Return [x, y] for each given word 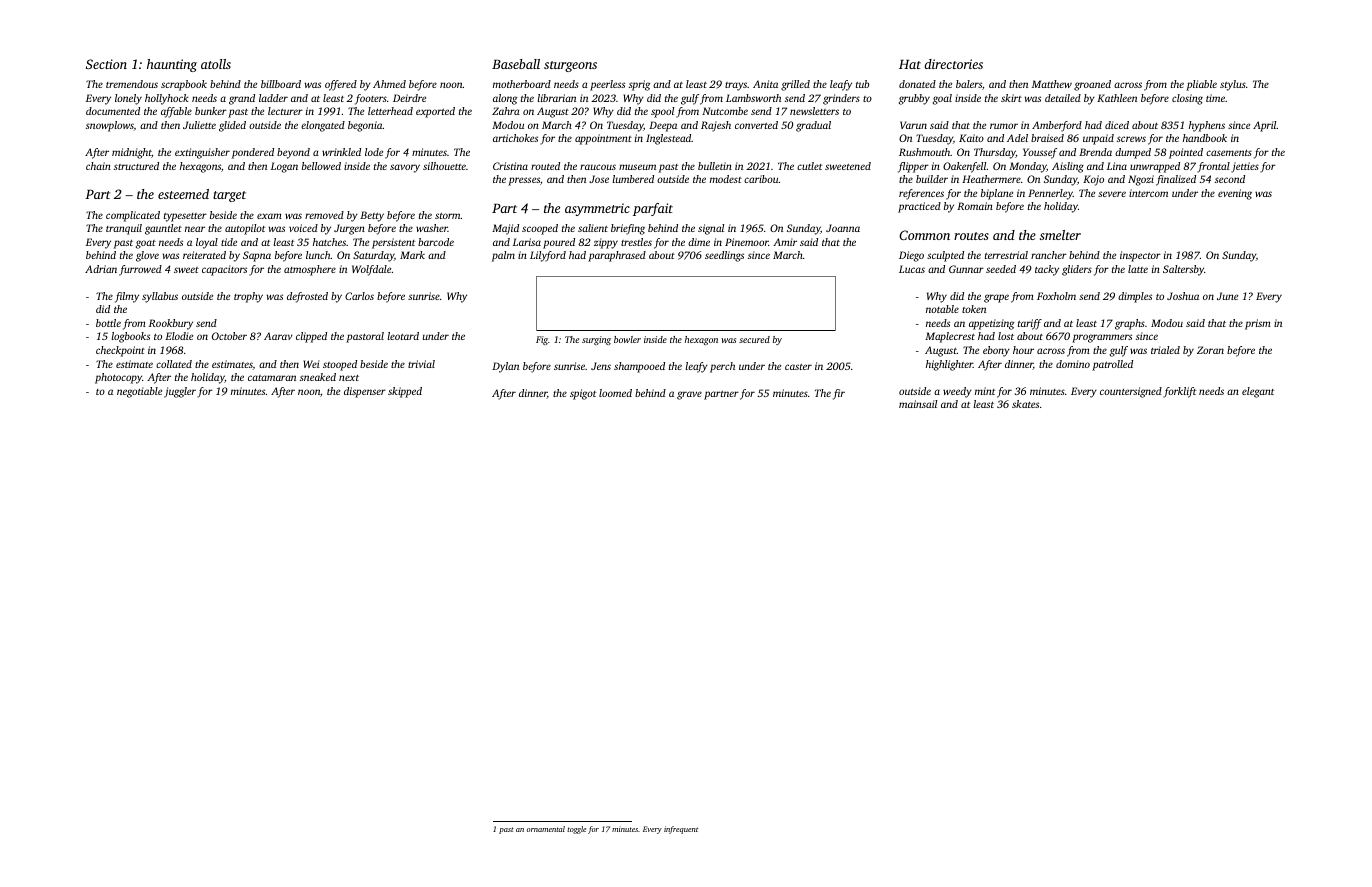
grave [689, 395]
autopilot [245, 229]
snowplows [110, 126]
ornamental [546, 829]
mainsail [918, 404]
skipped [405, 392]
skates [1025, 404]
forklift [1179, 392]
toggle [576, 830]
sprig [639, 85]
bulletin [715, 166]
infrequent [681, 830]
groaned [1092, 85]
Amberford [1057, 126]
